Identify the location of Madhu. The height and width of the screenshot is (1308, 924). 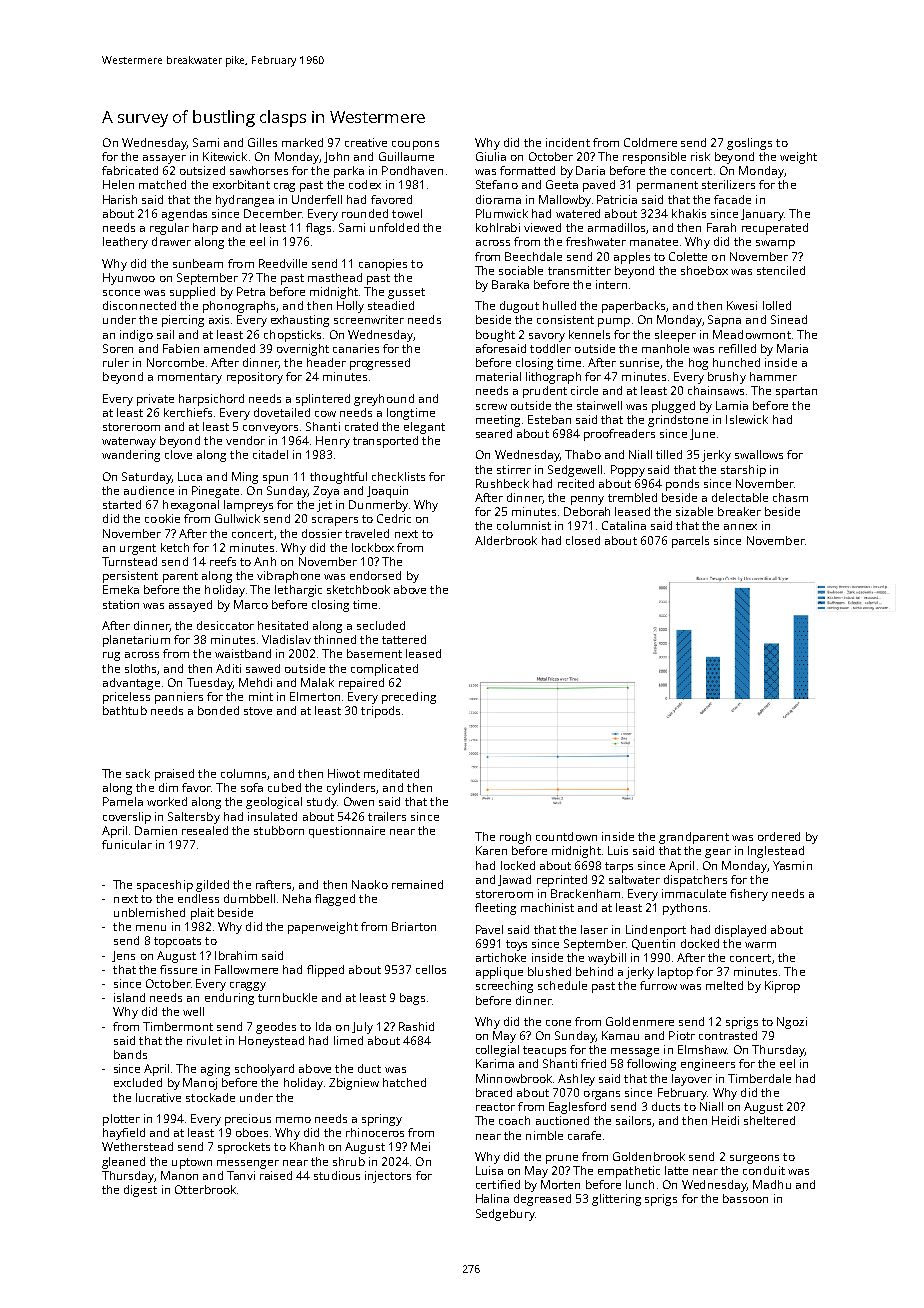
(772, 1184).
